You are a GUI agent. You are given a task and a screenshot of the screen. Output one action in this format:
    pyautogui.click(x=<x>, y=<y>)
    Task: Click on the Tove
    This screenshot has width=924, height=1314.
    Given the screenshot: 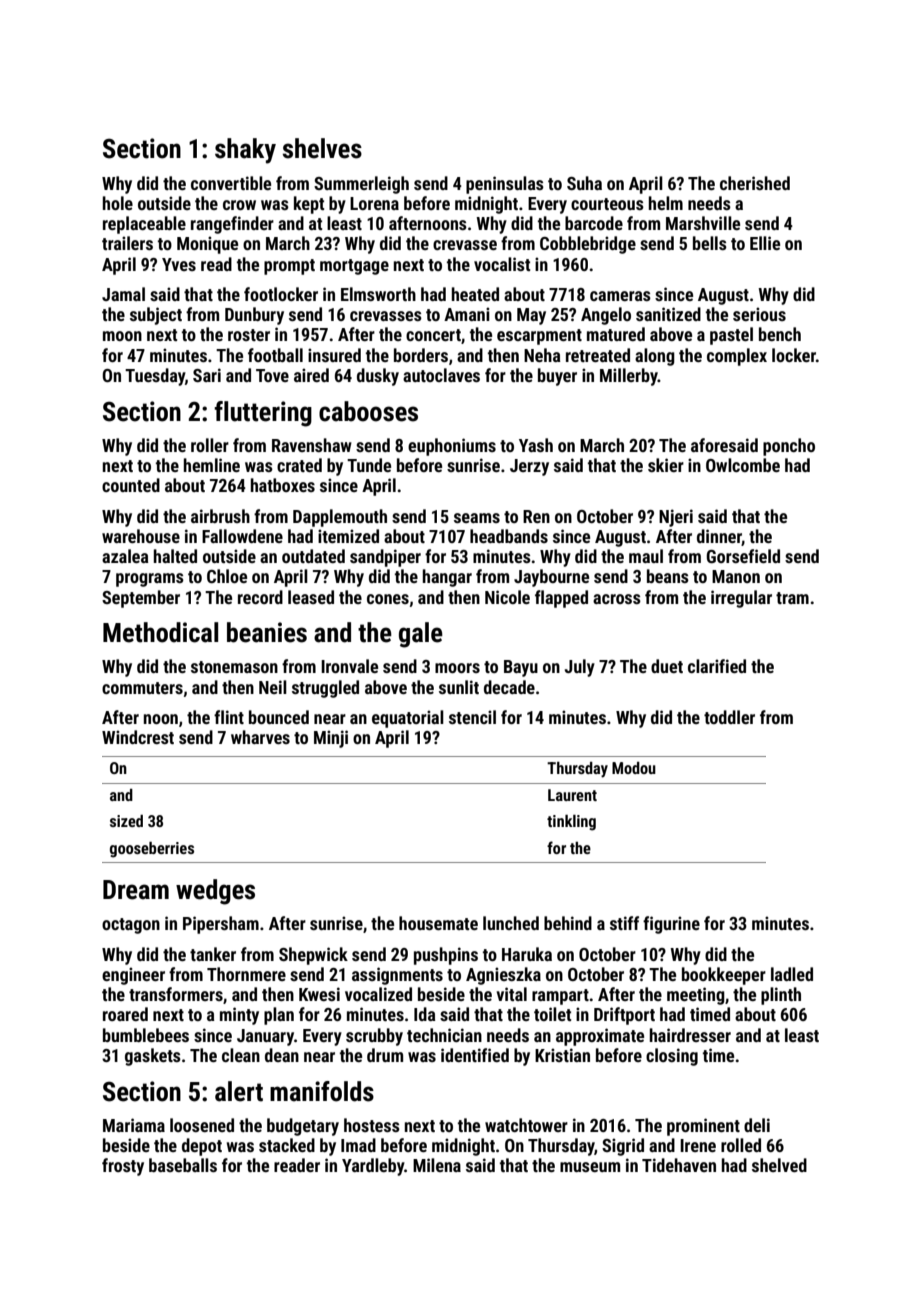 What is the action you would take?
    pyautogui.click(x=272, y=375)
